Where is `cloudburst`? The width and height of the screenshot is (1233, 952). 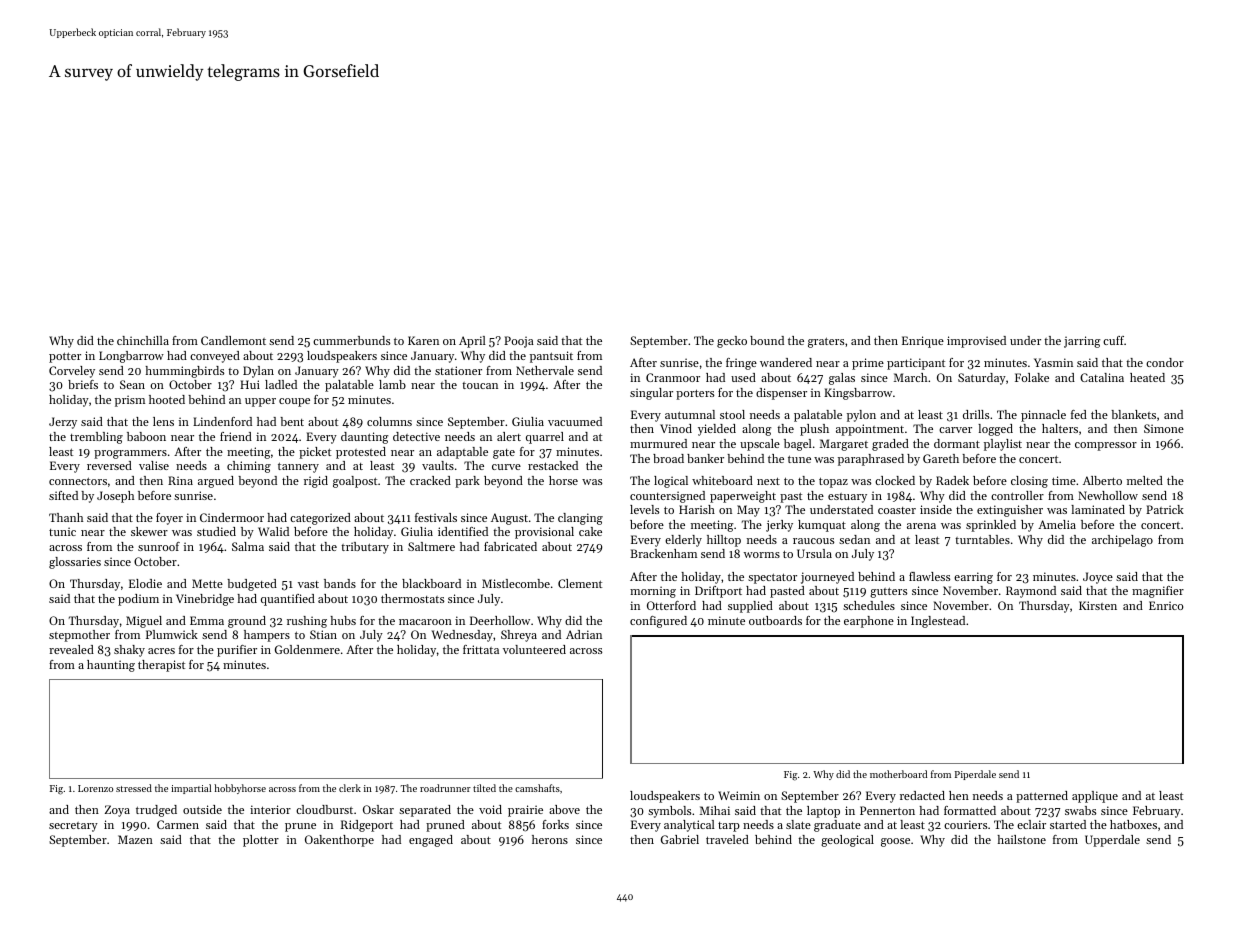
cloudburst is located at coordinates (324, 809).
